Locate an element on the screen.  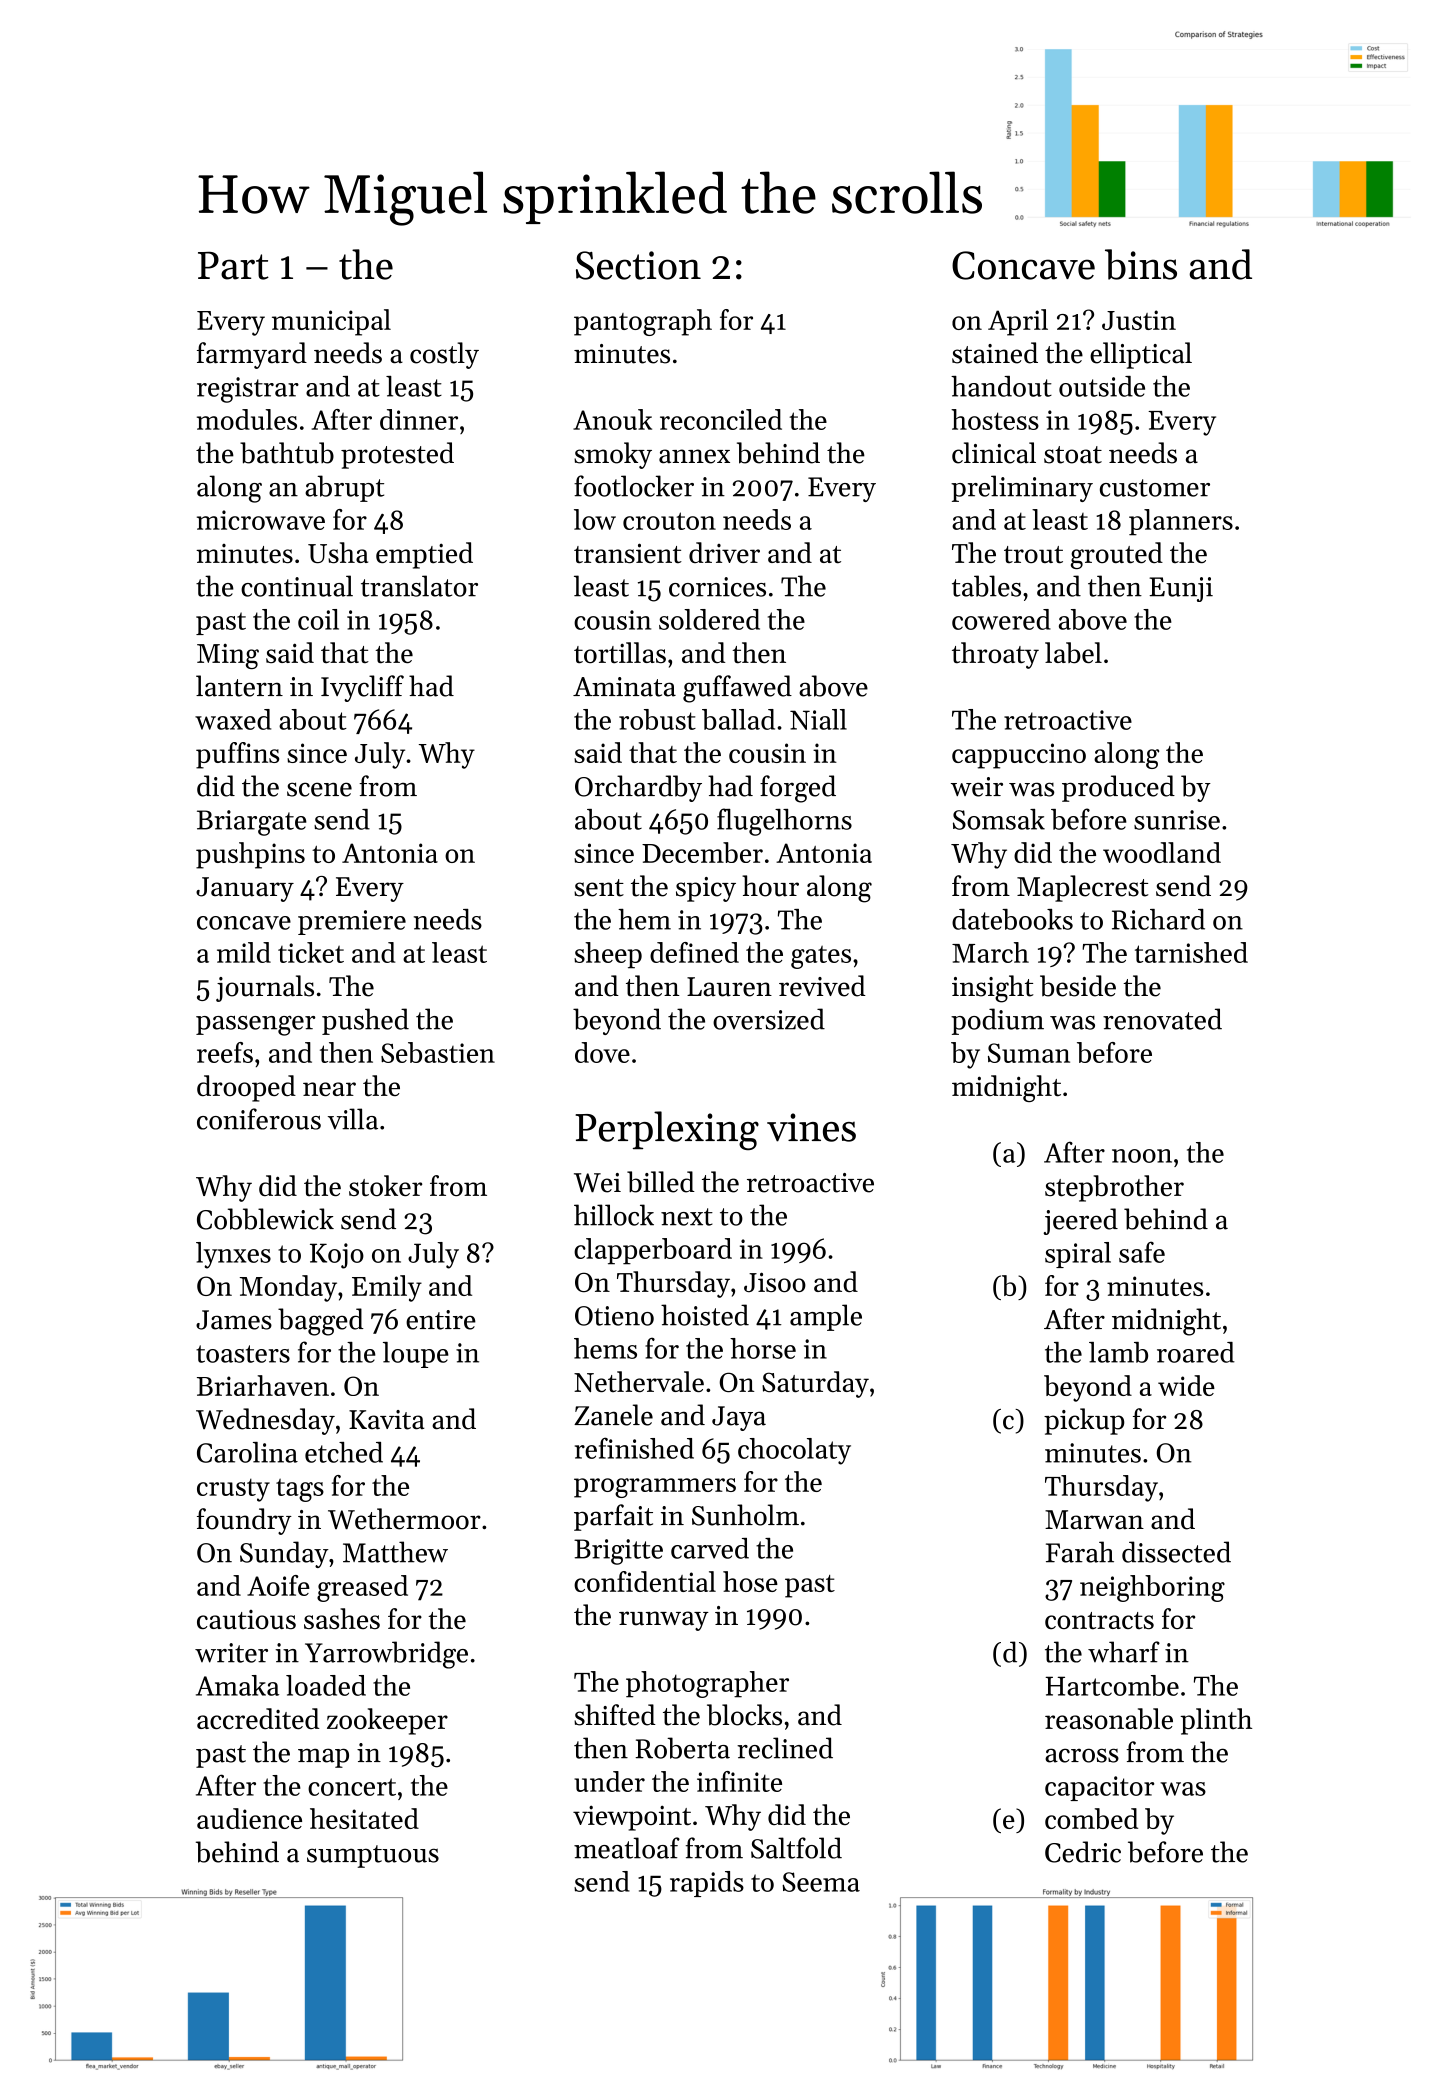
ballad is located at coordinates (738, 719).
